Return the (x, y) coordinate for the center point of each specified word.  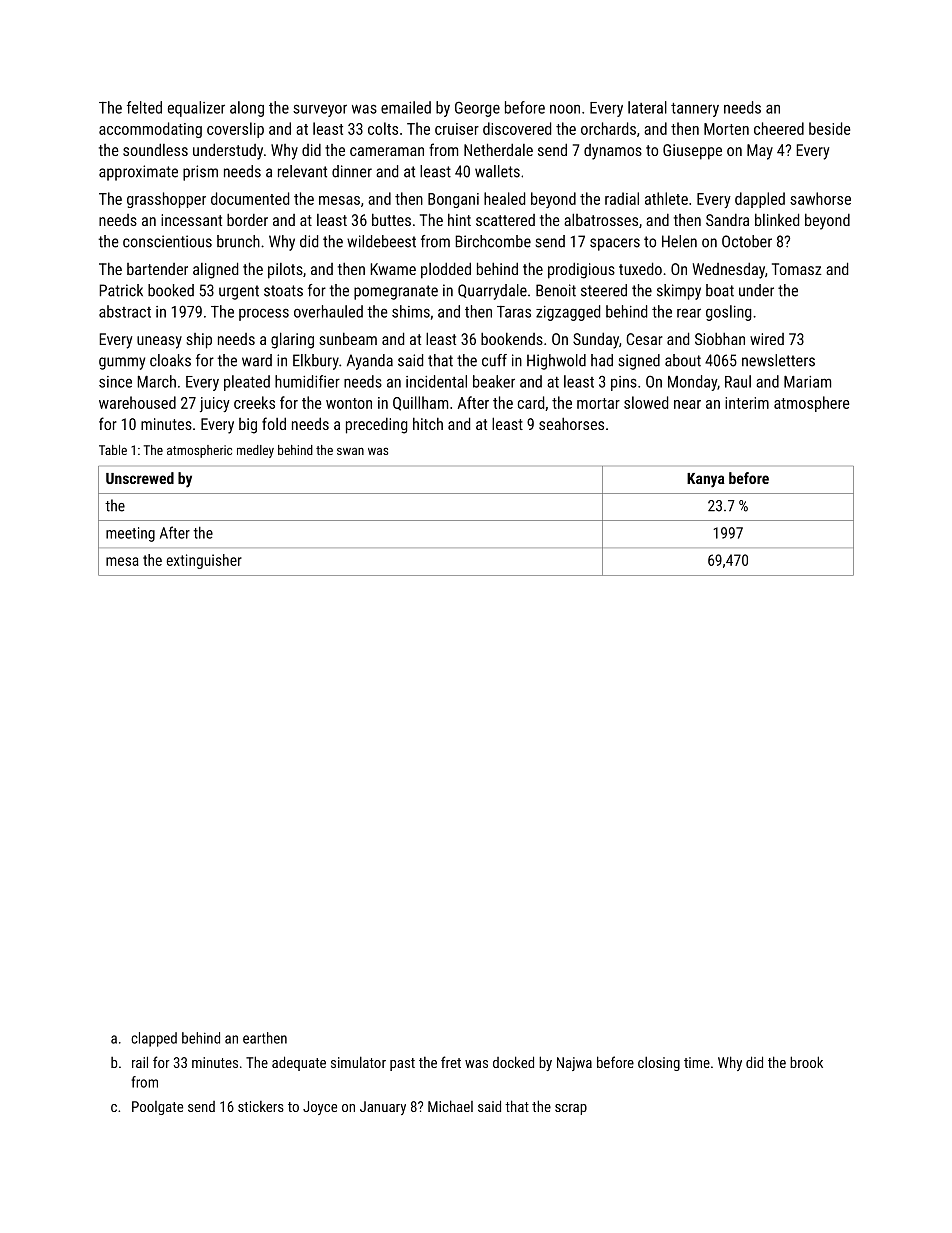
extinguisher (204, 561)
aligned (215, 270)
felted (144, 107)
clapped (154, 1039)
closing (659, 1064)
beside (829, 128)
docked (513, 1062)
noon (565, 109)
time (697, 1062)
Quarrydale (492, 292)
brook (806, 1062)
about (683, 360)
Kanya (706, 480)
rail (140, 1062)
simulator (358, 1062)
